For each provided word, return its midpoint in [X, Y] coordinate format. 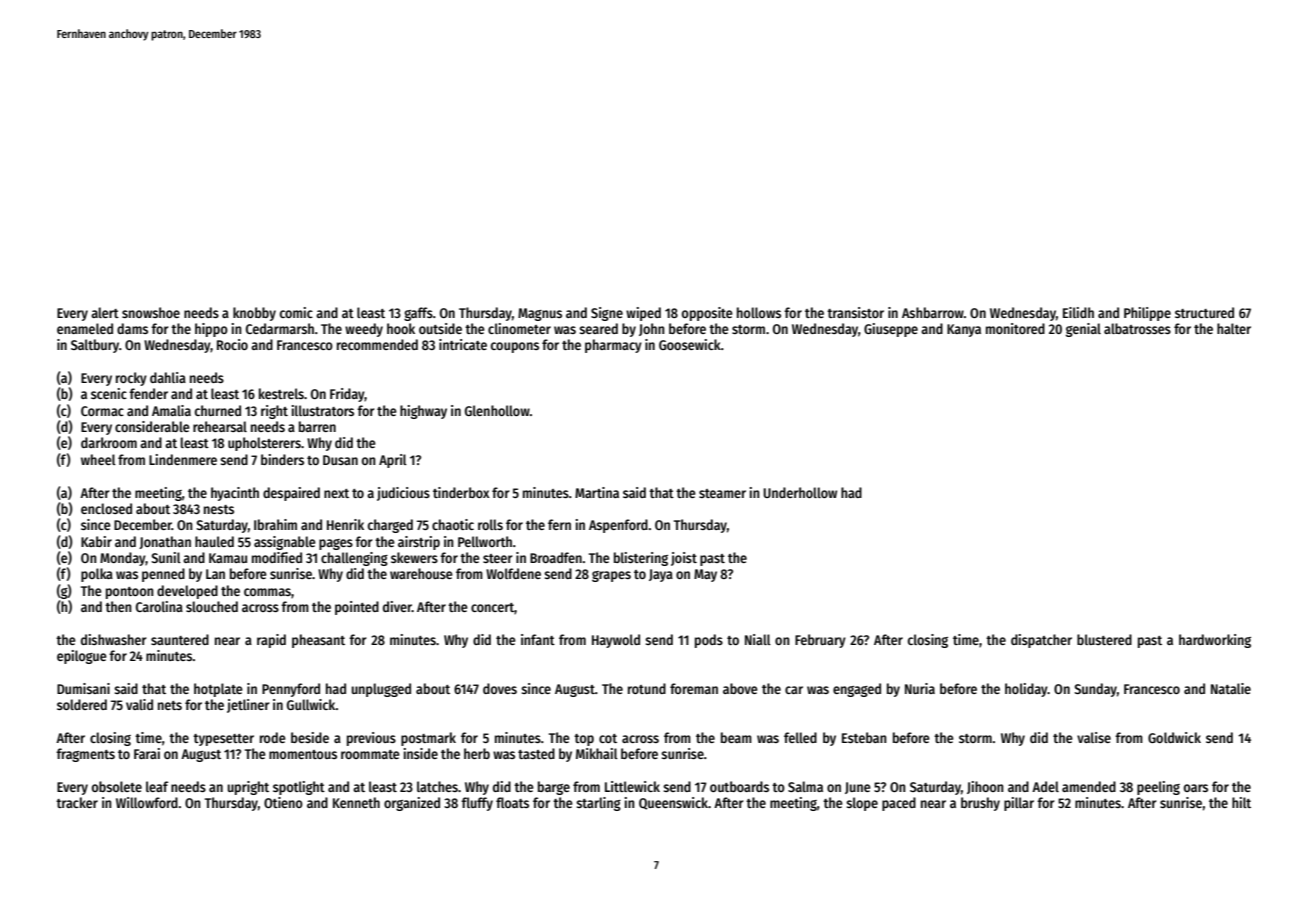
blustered [1104, 639]
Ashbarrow [933, 312]
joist [684, 559]
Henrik [345, 524]
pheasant [318, 641]
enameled [85, 328]
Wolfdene [513, 573]
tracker [77, 802]
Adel [1045, 786]
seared [598, 328]
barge [554, 788]
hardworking [1215, 641]
